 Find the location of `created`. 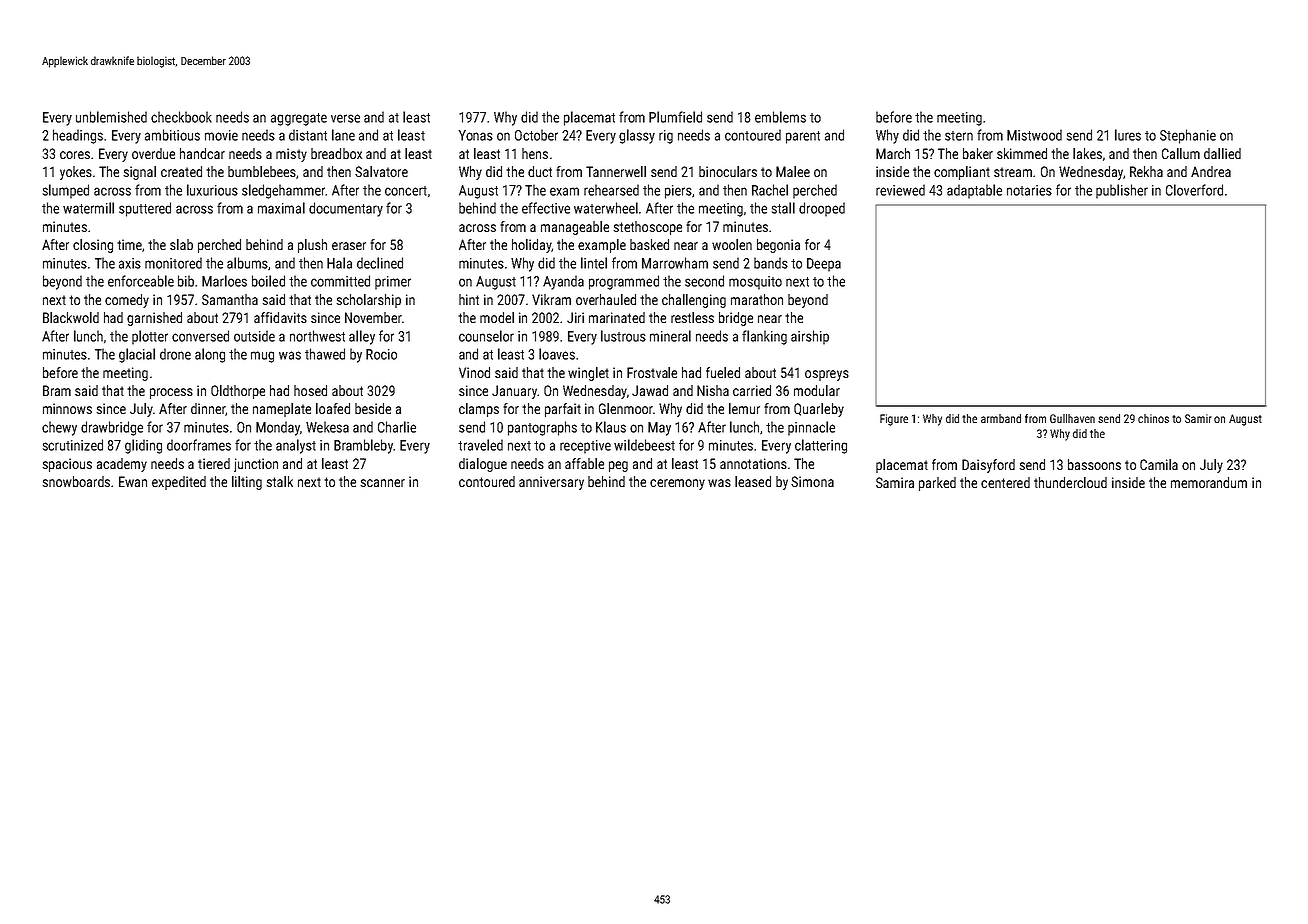

created is located at coordinates (181, 171).
